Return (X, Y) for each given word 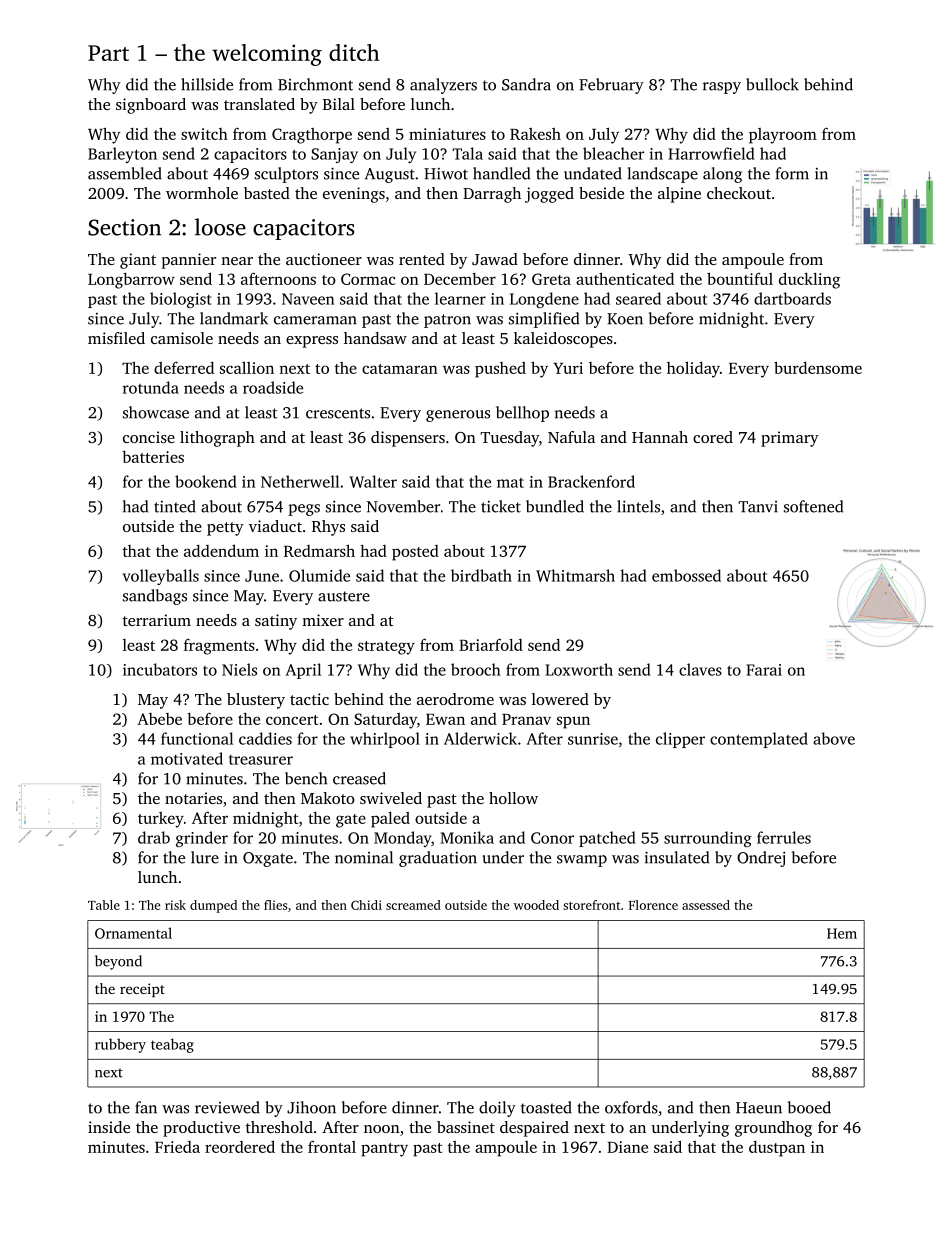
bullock (772, 84)
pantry (384, 1150)
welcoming (267, 55)
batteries (153, 457)
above (834, 738)
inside (109, 1127)
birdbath (481, 575)
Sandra (526, 84)
